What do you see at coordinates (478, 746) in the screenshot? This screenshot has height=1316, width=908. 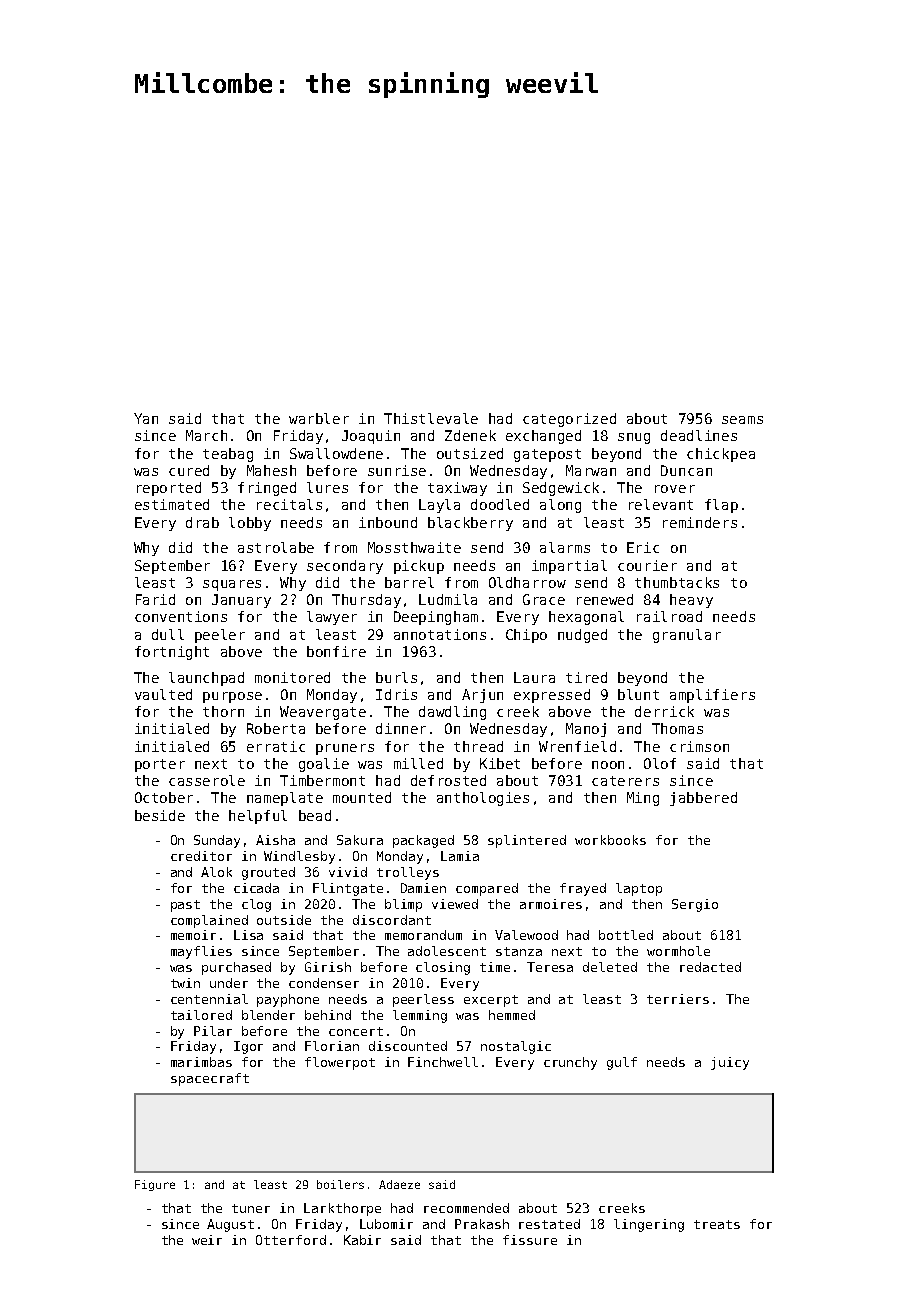 I see `thread` at bounding box center [478, 746].
